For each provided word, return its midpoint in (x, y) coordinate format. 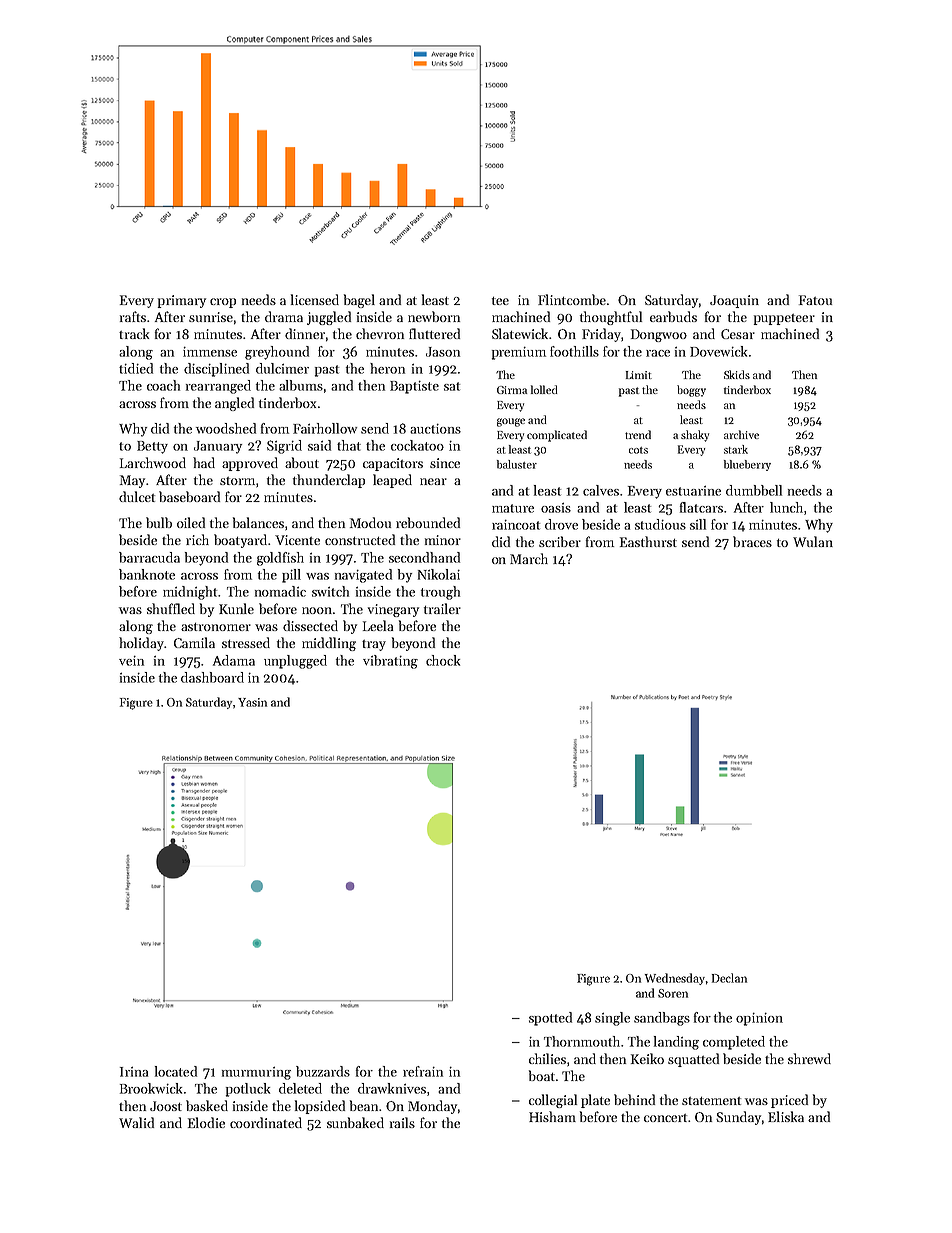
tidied (136, 368)
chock (443, 660)
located (176, 1071)
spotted (550, 1019)
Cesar (738, 334)
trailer (442, 608)
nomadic (280, 591)
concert (665, 1118)
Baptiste (414, 387)
